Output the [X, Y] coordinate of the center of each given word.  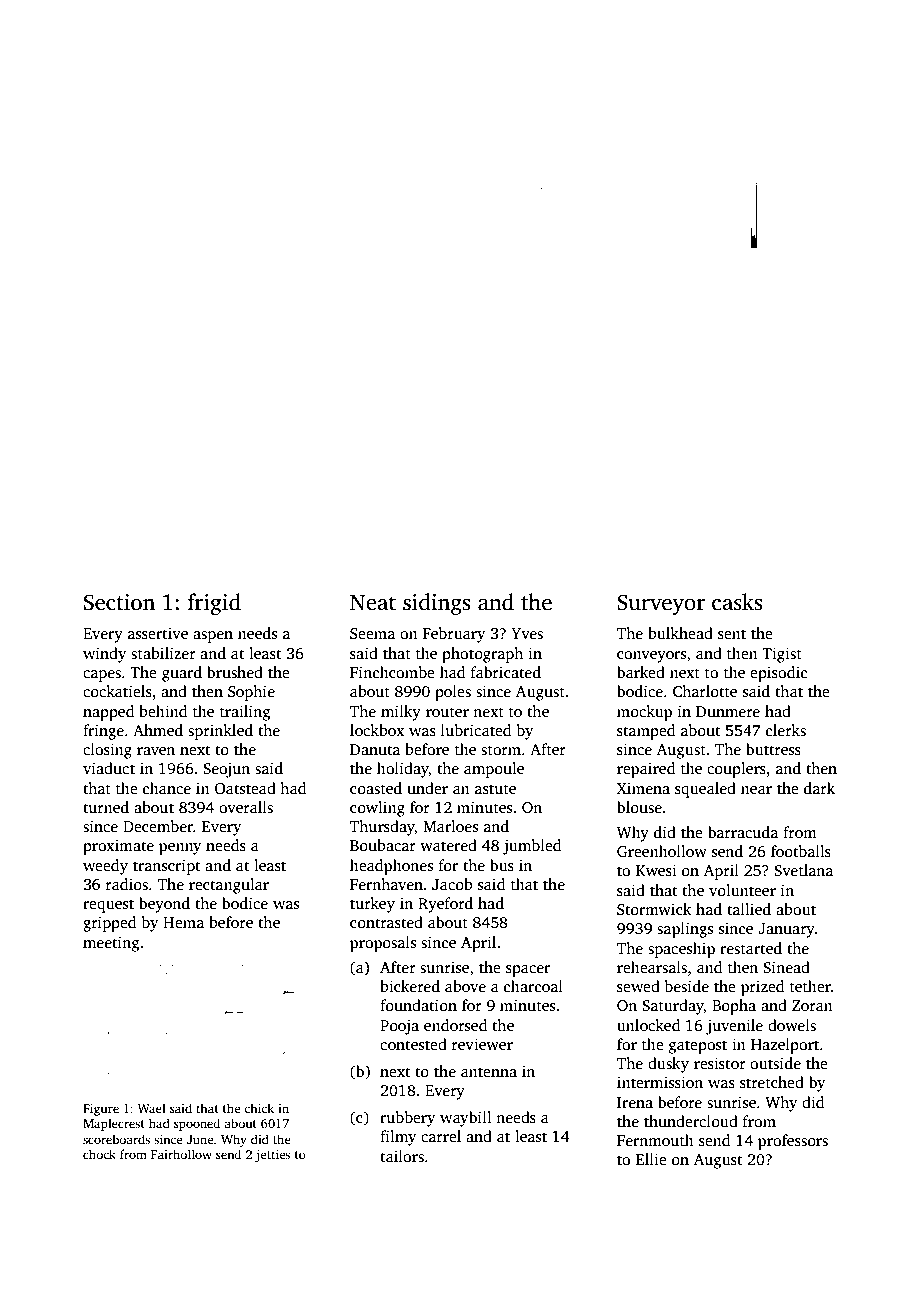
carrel [441, 1136]
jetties [272, 1156]
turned [106, 807]
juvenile [734, 1027]
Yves [527, 634]
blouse [639, 807]
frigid [214, 604]
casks [737, 602]
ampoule [494, 770]
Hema [183, 922]
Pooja [399, 1027]
